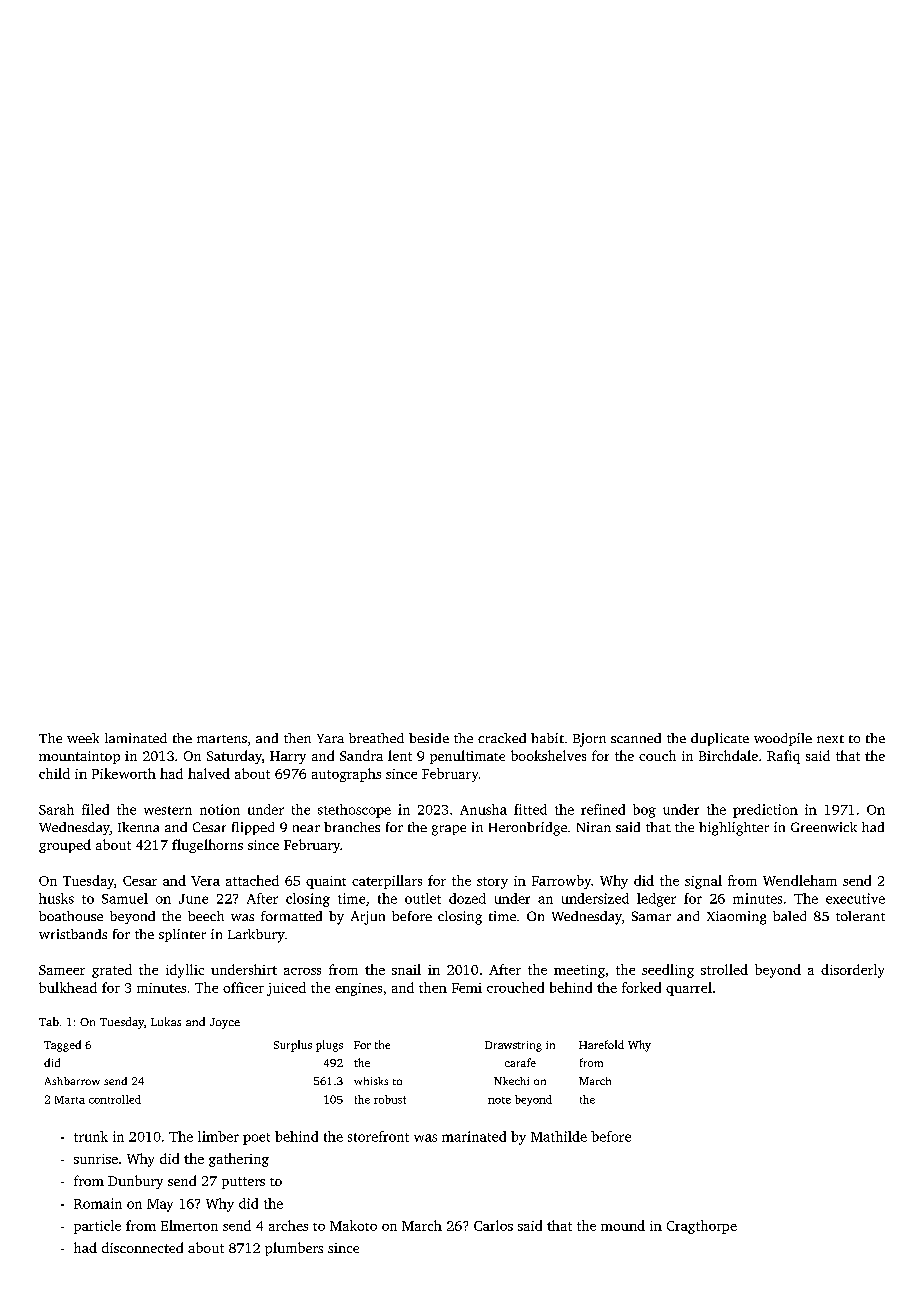 The height and width of the screenshot is (1308, 924). What do you see at coordinates (166, 1021) in the screenshot?
I see `Lukas` at bounding box center [166, 1021].
